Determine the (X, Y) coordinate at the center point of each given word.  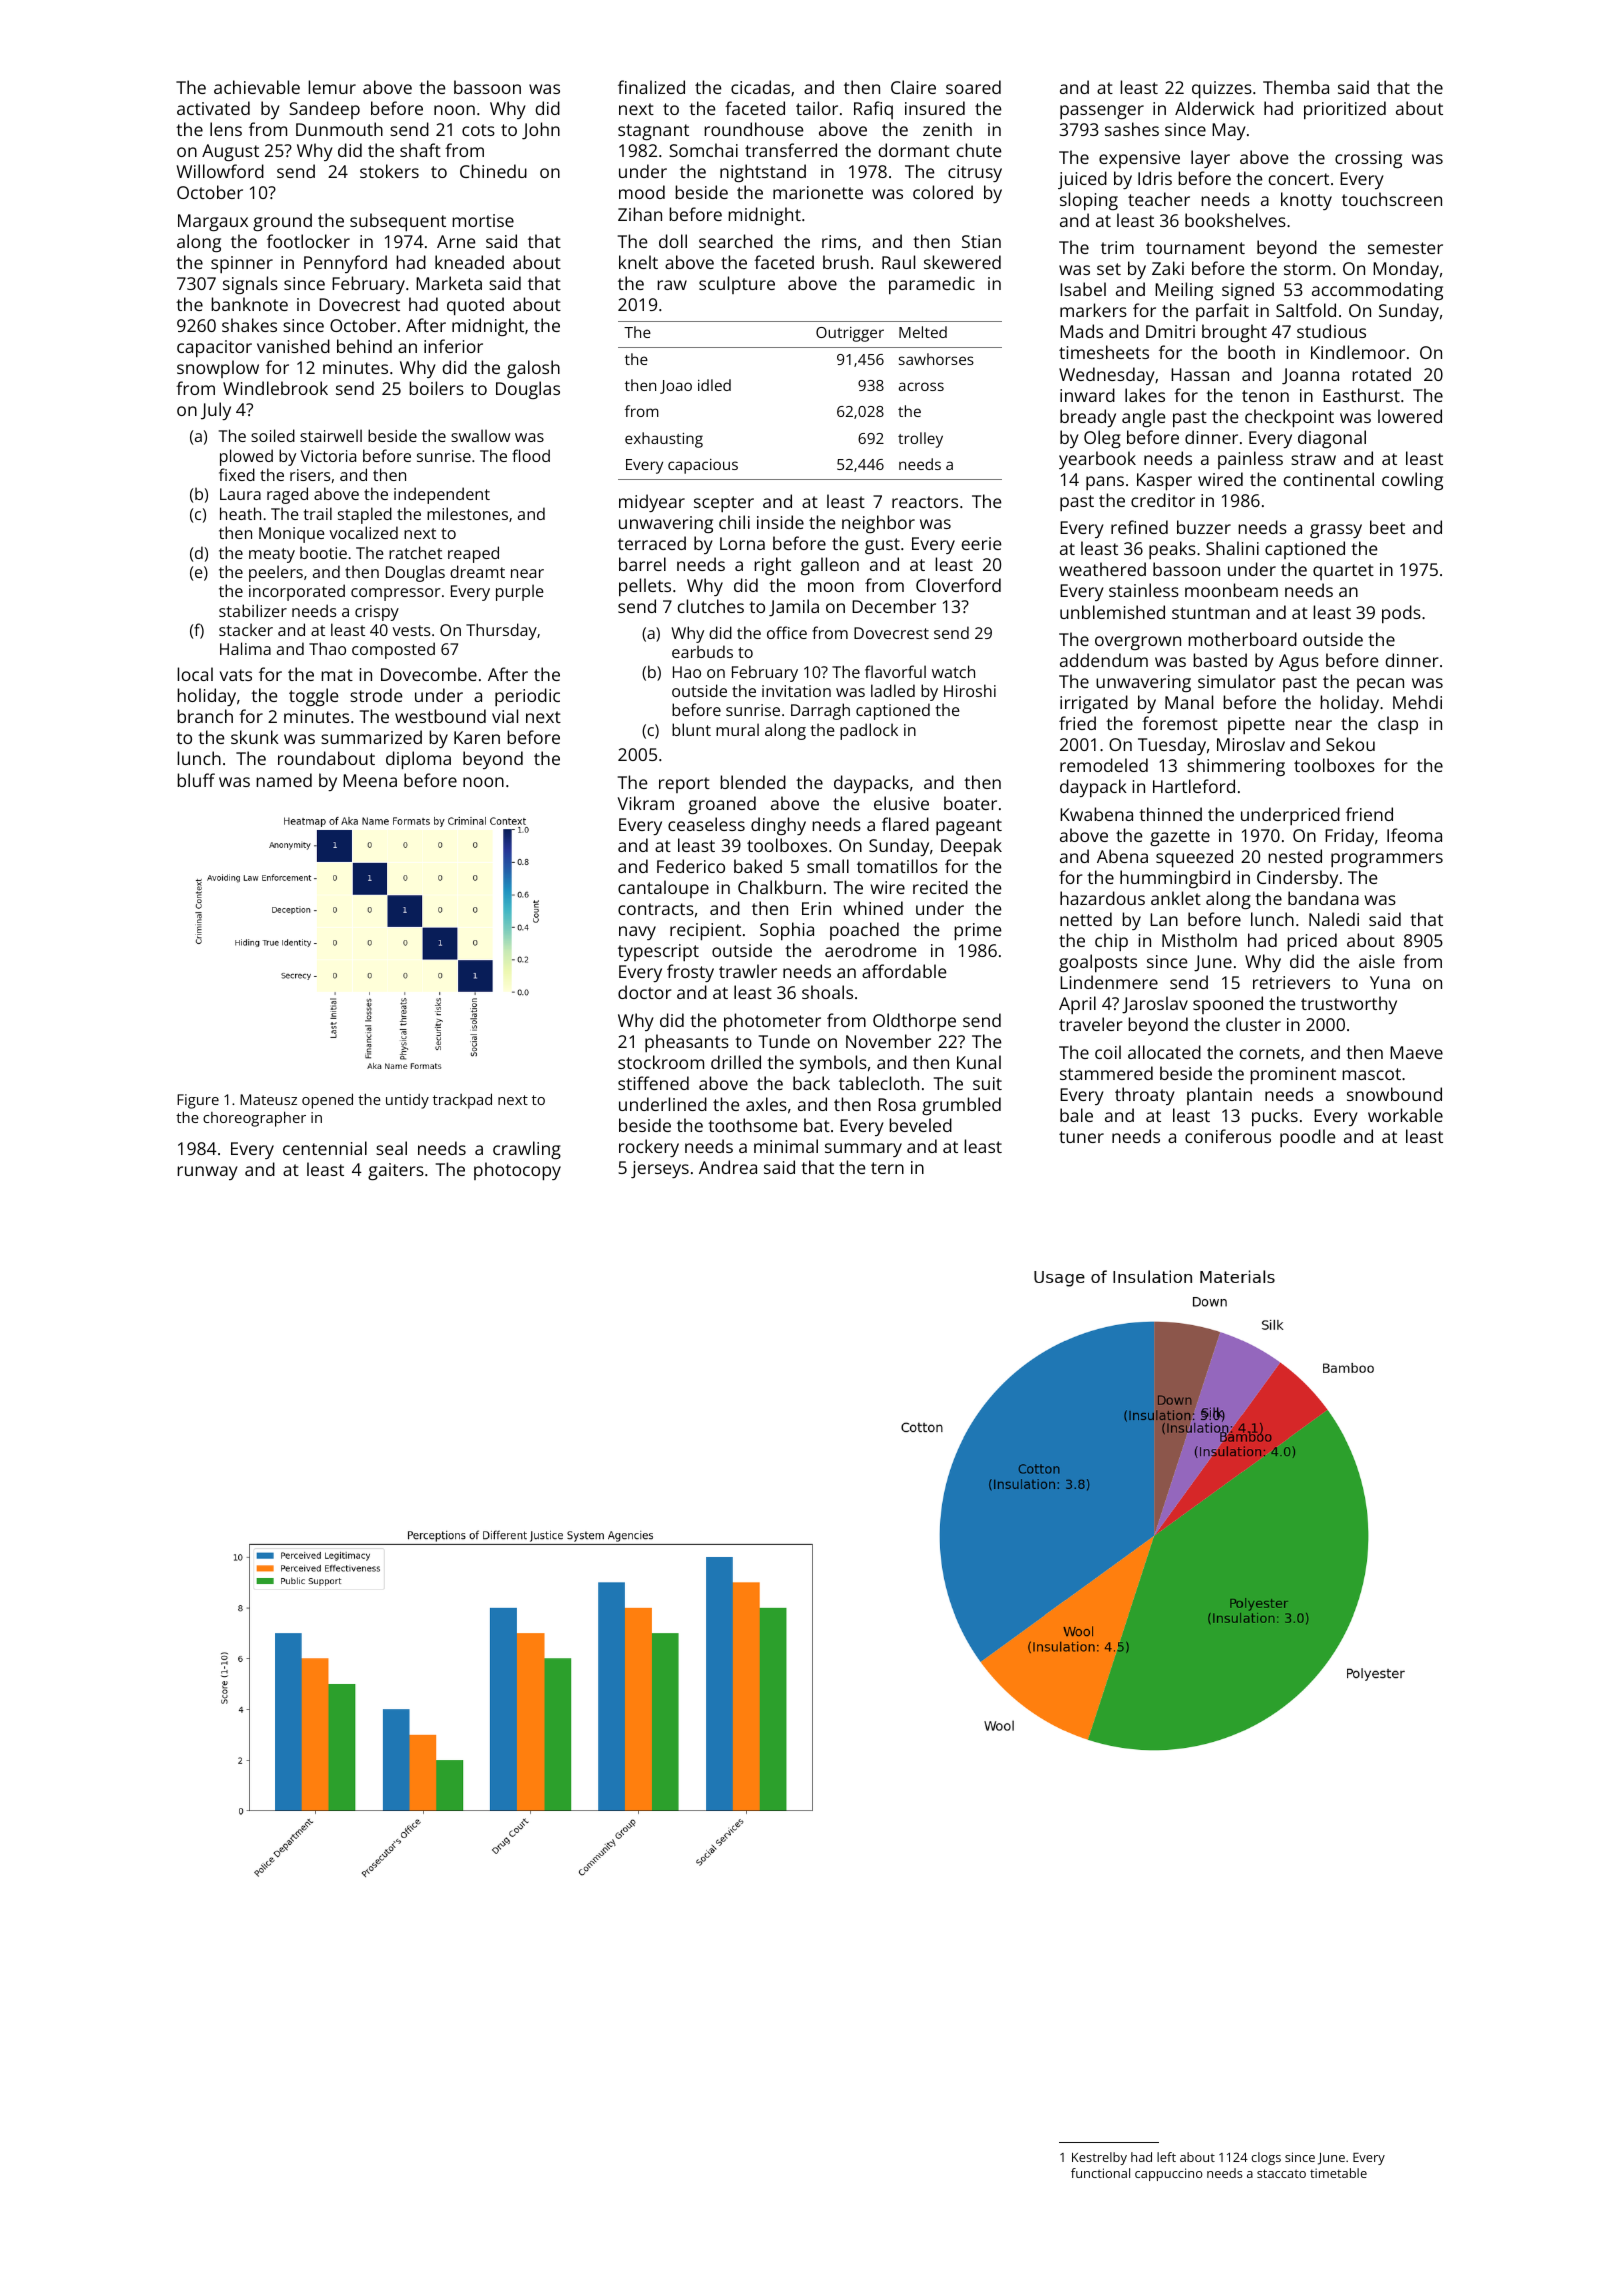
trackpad (462, 1101)
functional (1100, 2173)
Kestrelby (1099, 2158)
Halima (245, 648)
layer (1210, 159)
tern (887, 1168)
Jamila (794, 608)
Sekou (1350, 744)
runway (207, 1173)
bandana (1323, 898)
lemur (332, 87)
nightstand (763, 173)
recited (940, 887)
